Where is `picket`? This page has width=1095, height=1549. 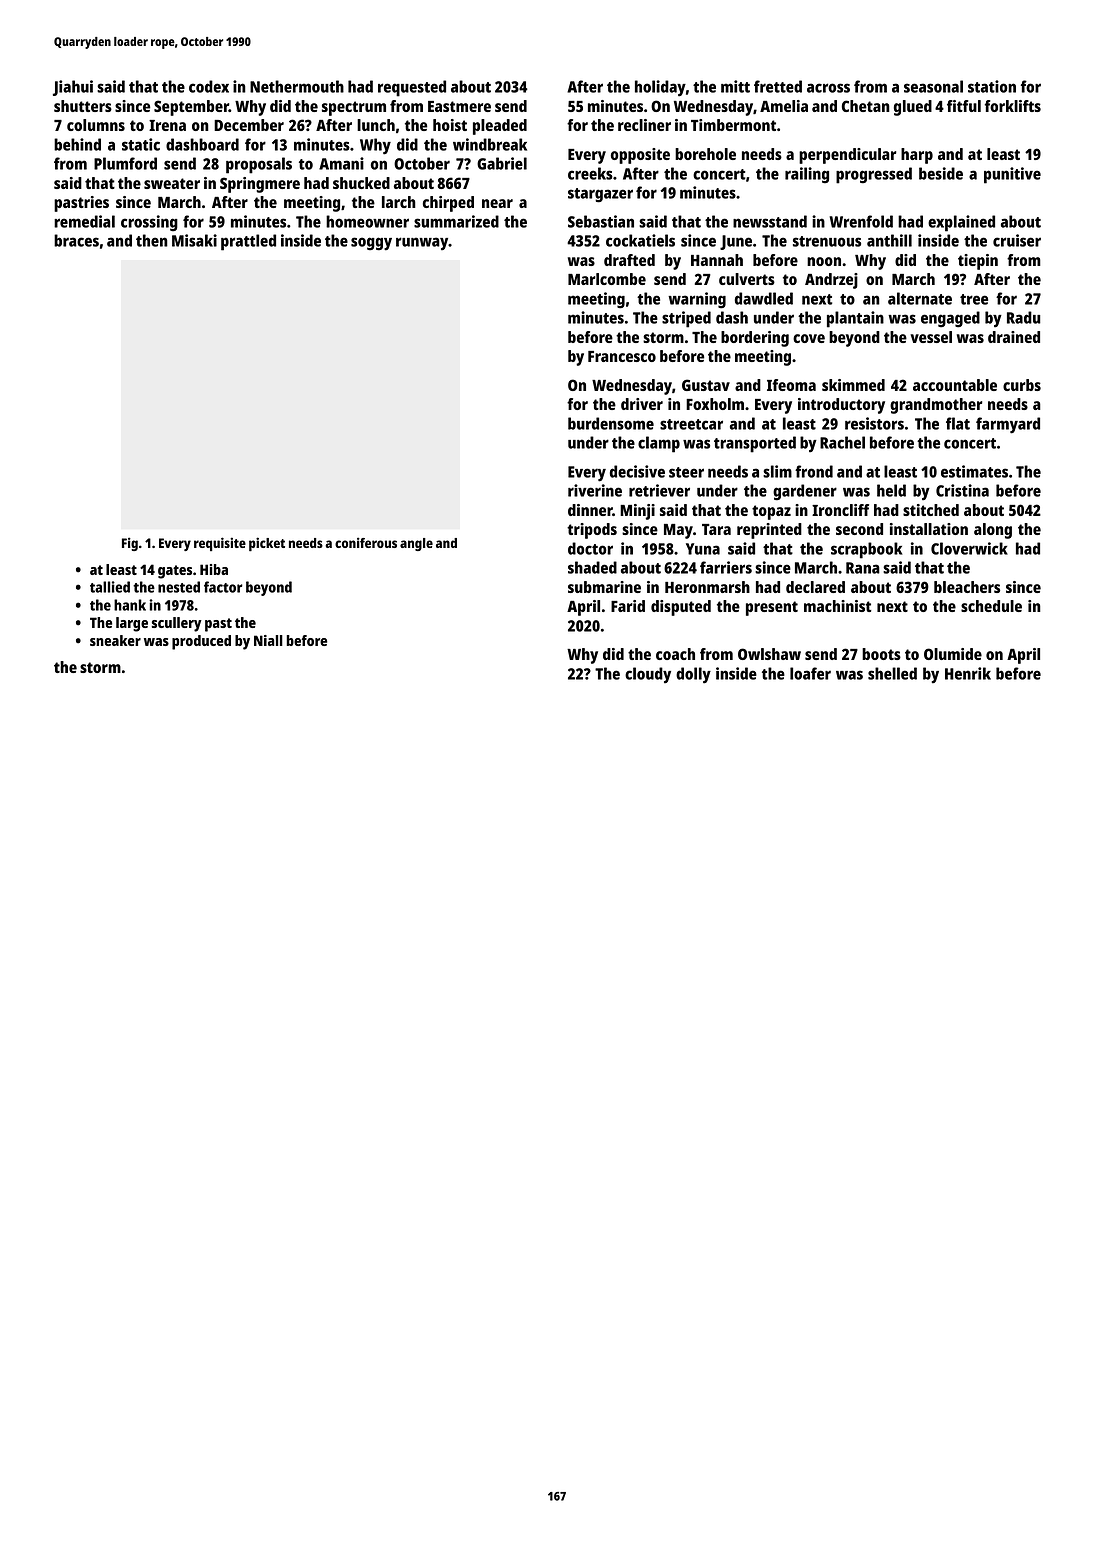
picket is located at coordinates (267, 544).
